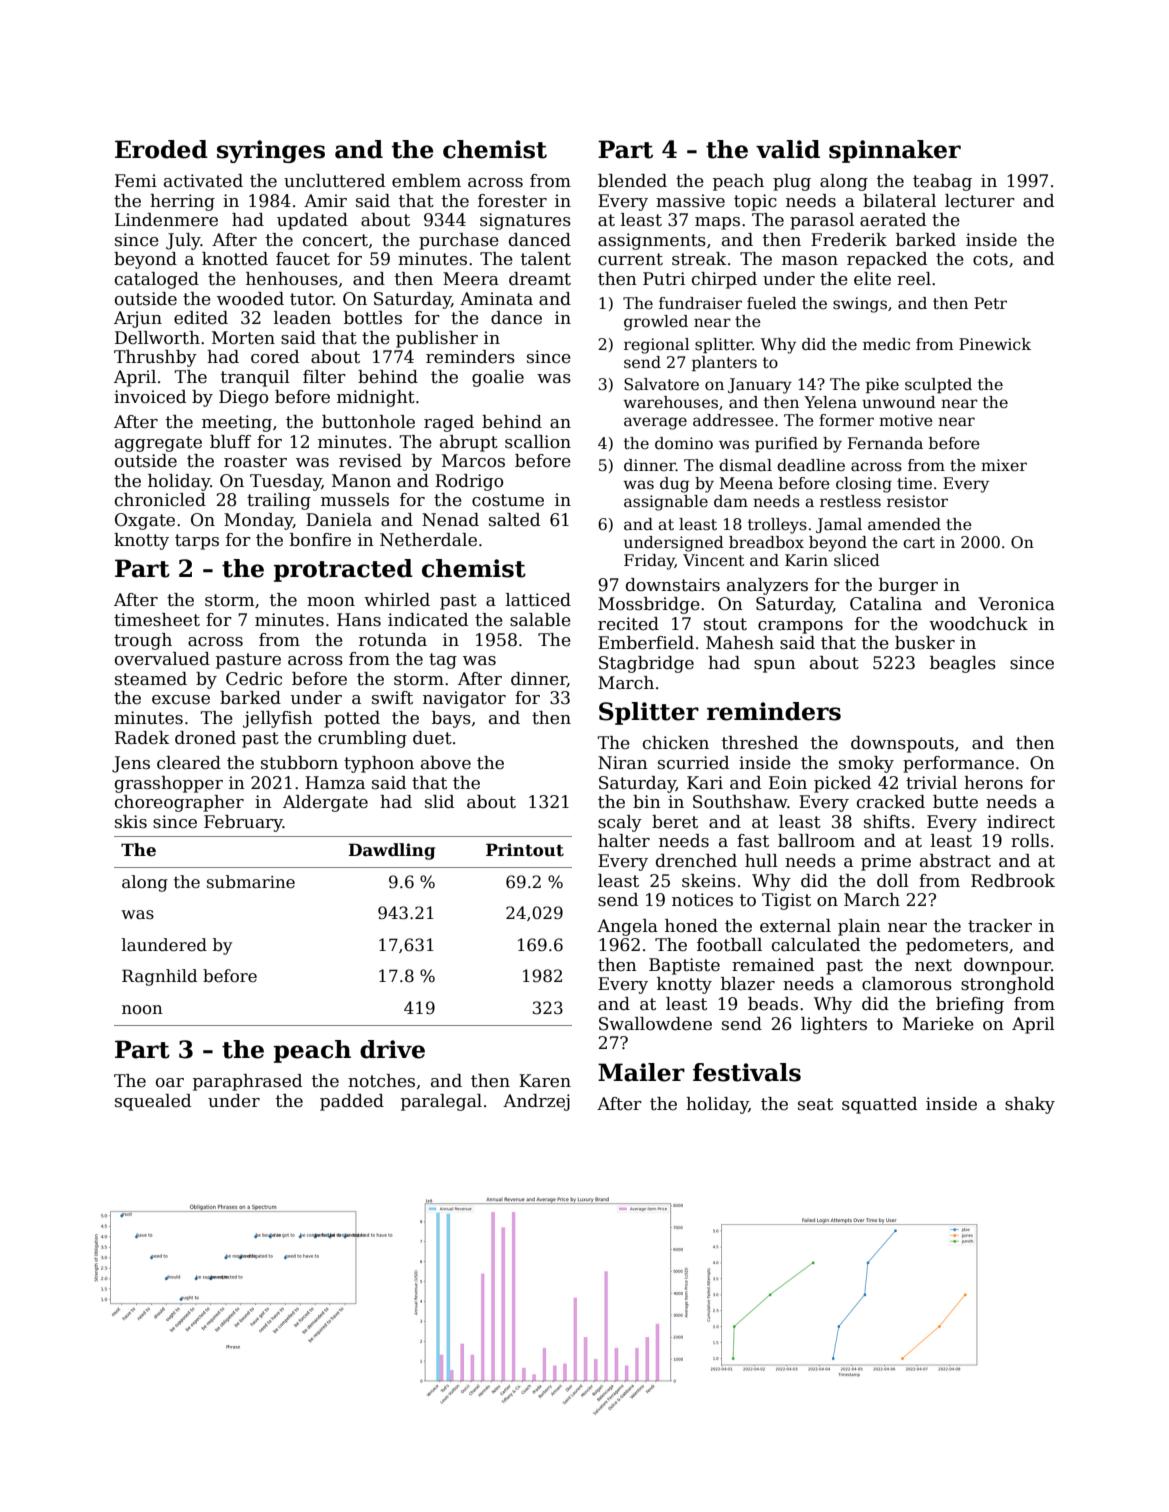 The image size is (1169, 1512). Describe the element at coordinates (670, 402) in the screenshot. I see `warehouses` at that location.
